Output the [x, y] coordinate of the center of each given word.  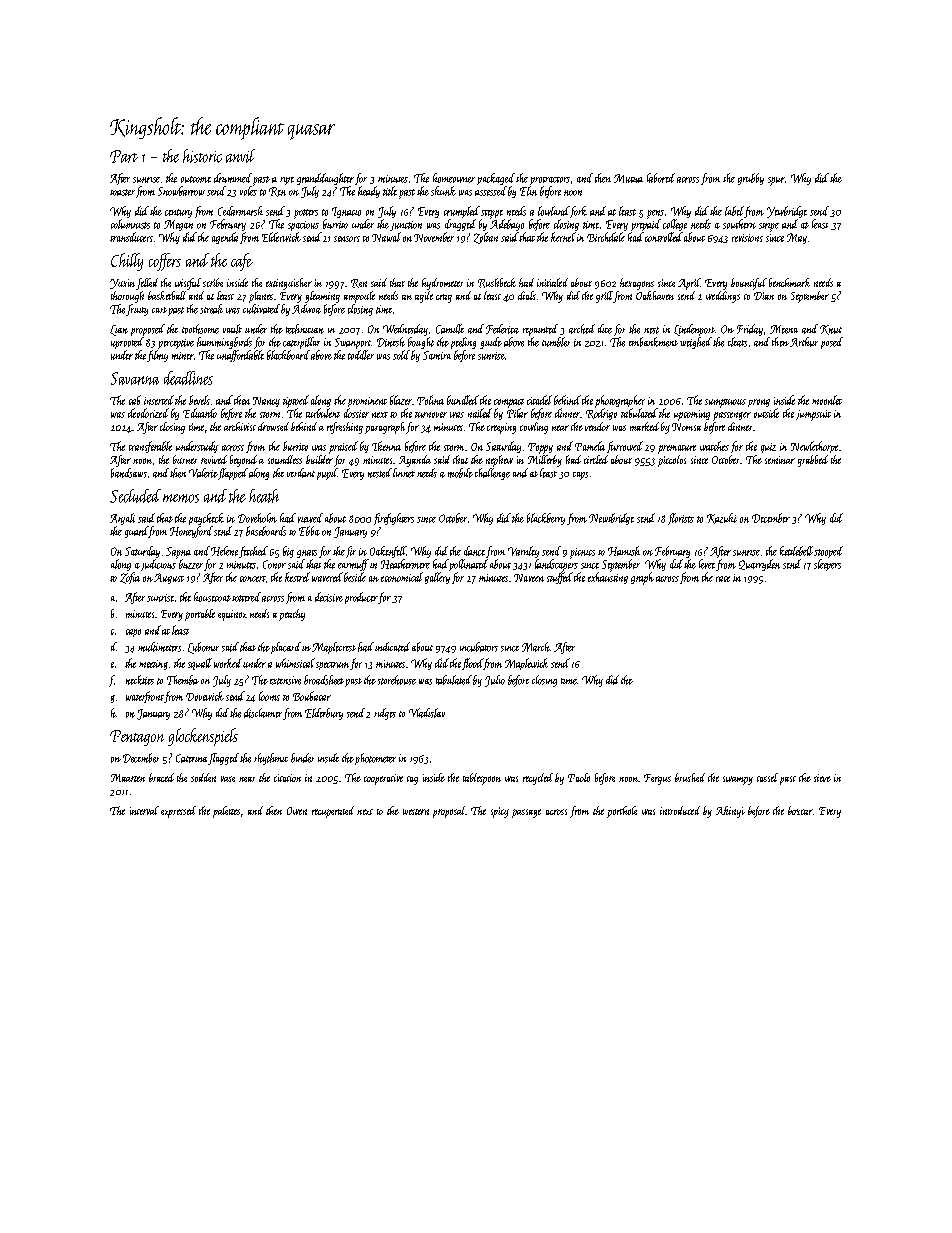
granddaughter [325, 179]
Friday [750, 330]
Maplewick [526, 664]
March [536, 647]
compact [509, 403]
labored [661, 178]
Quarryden [759, 565]
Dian [764, 296]
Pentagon [137, 738]
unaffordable [240, 356]
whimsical [295, 663]
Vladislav [427, 713]
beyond [243, 461]
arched [582, 329]
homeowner [454, 178]
